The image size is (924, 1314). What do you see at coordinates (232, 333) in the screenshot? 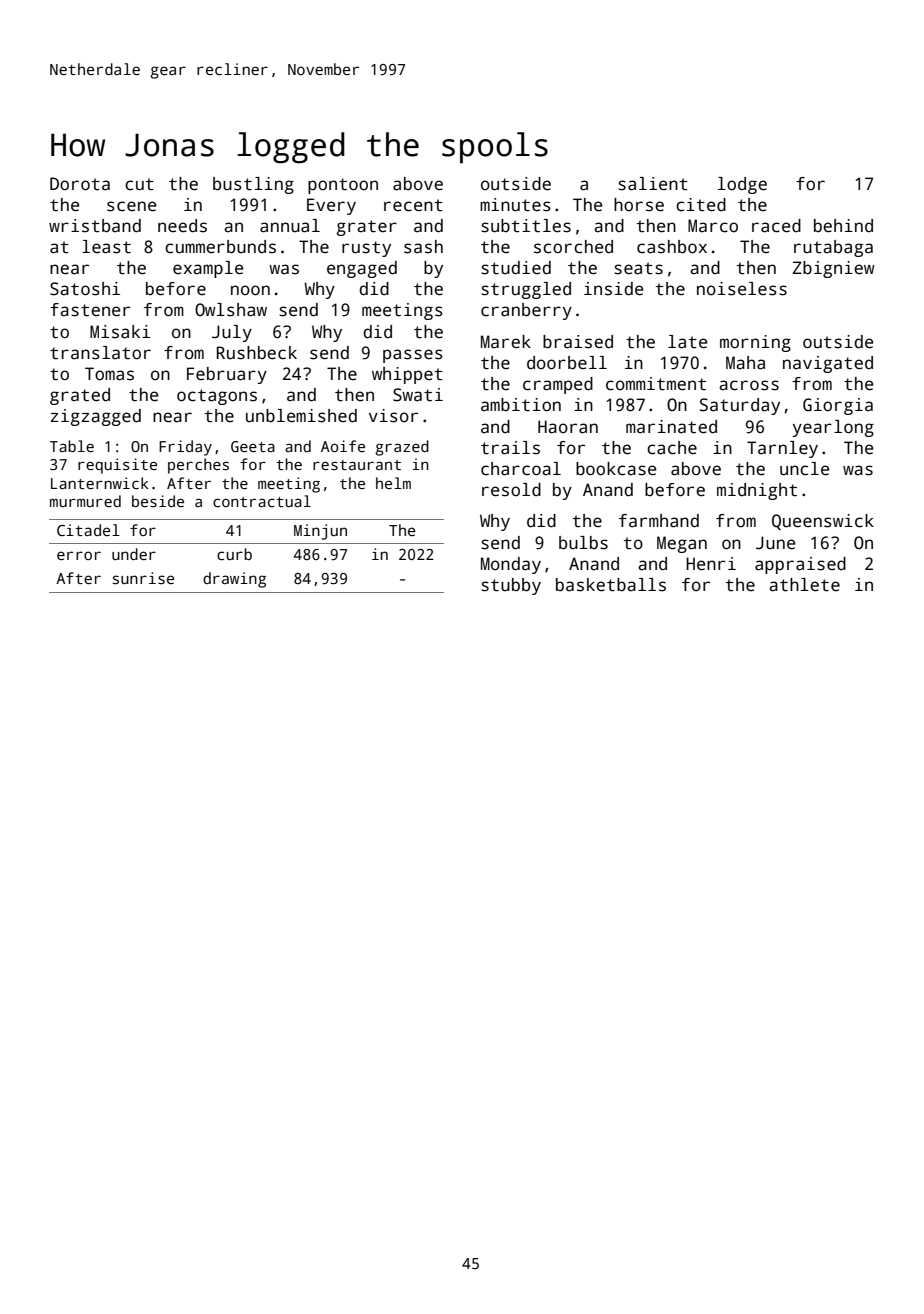
I see `July` at bounding box center [232, 333].
